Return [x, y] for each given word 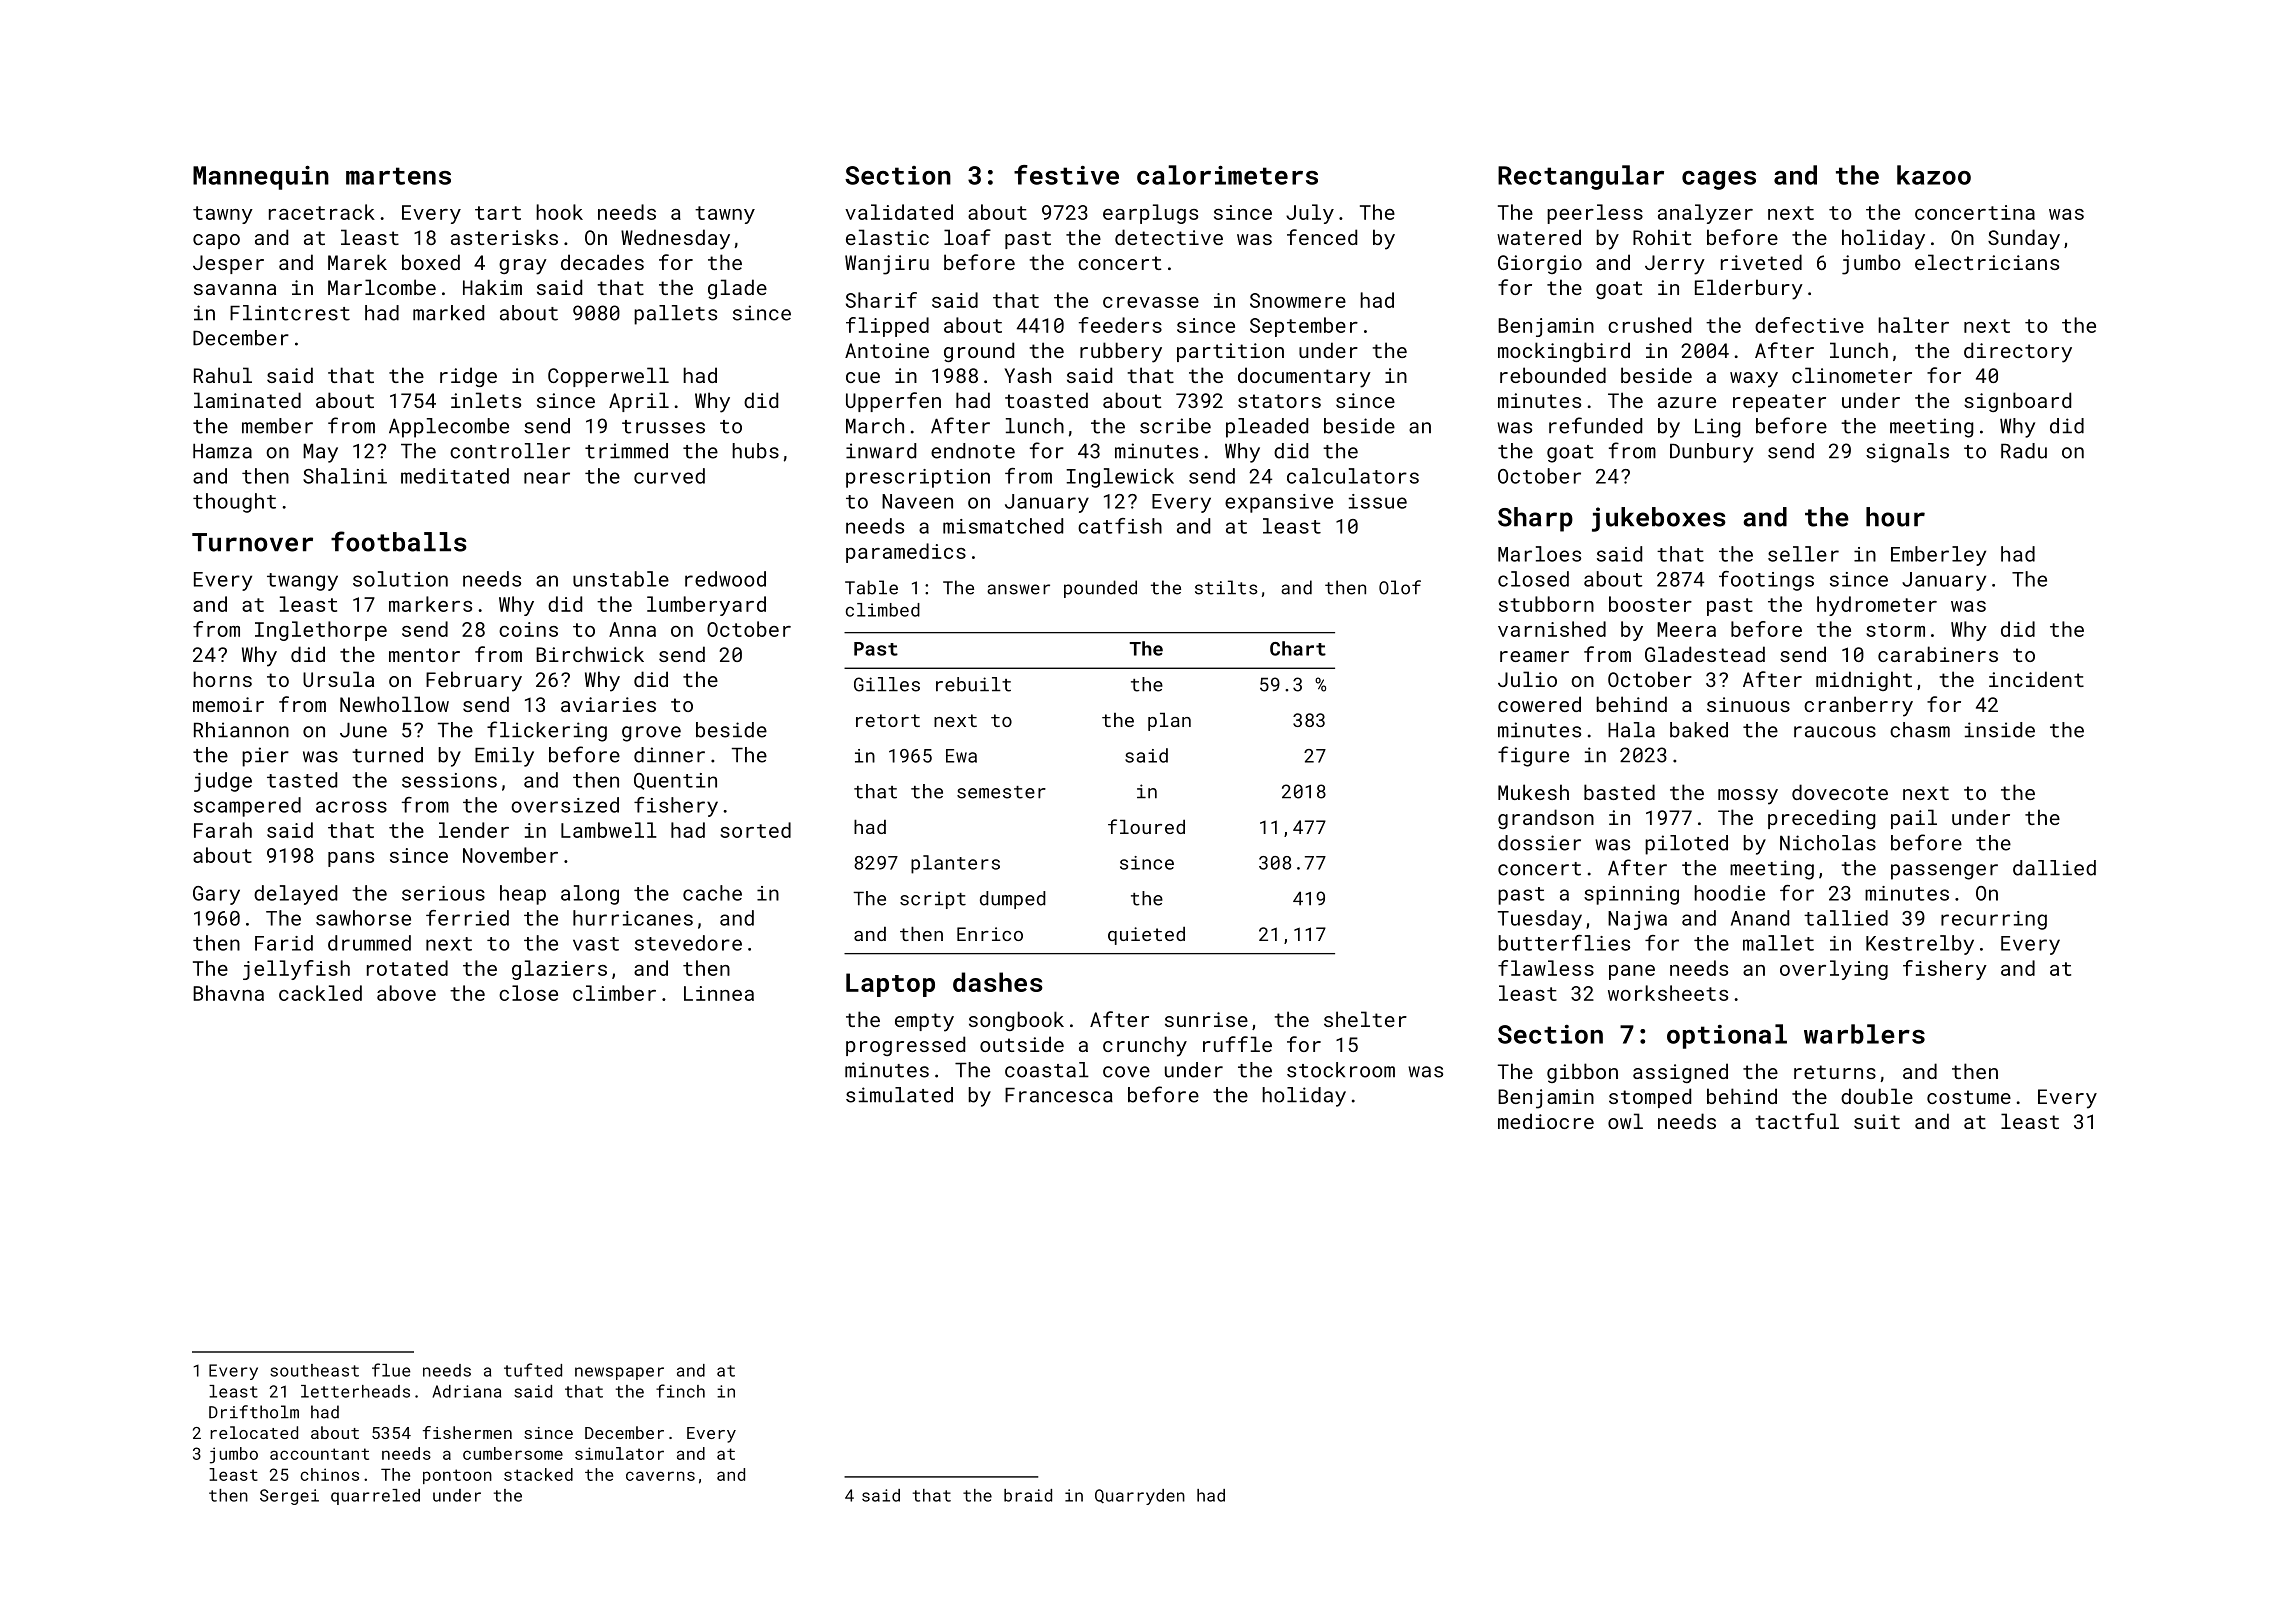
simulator [619, 1453]
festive [1066, 175]
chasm [1920, 730]
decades [602, 262]
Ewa [961, 756]
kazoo [1934, 175]
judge [223, 782]
